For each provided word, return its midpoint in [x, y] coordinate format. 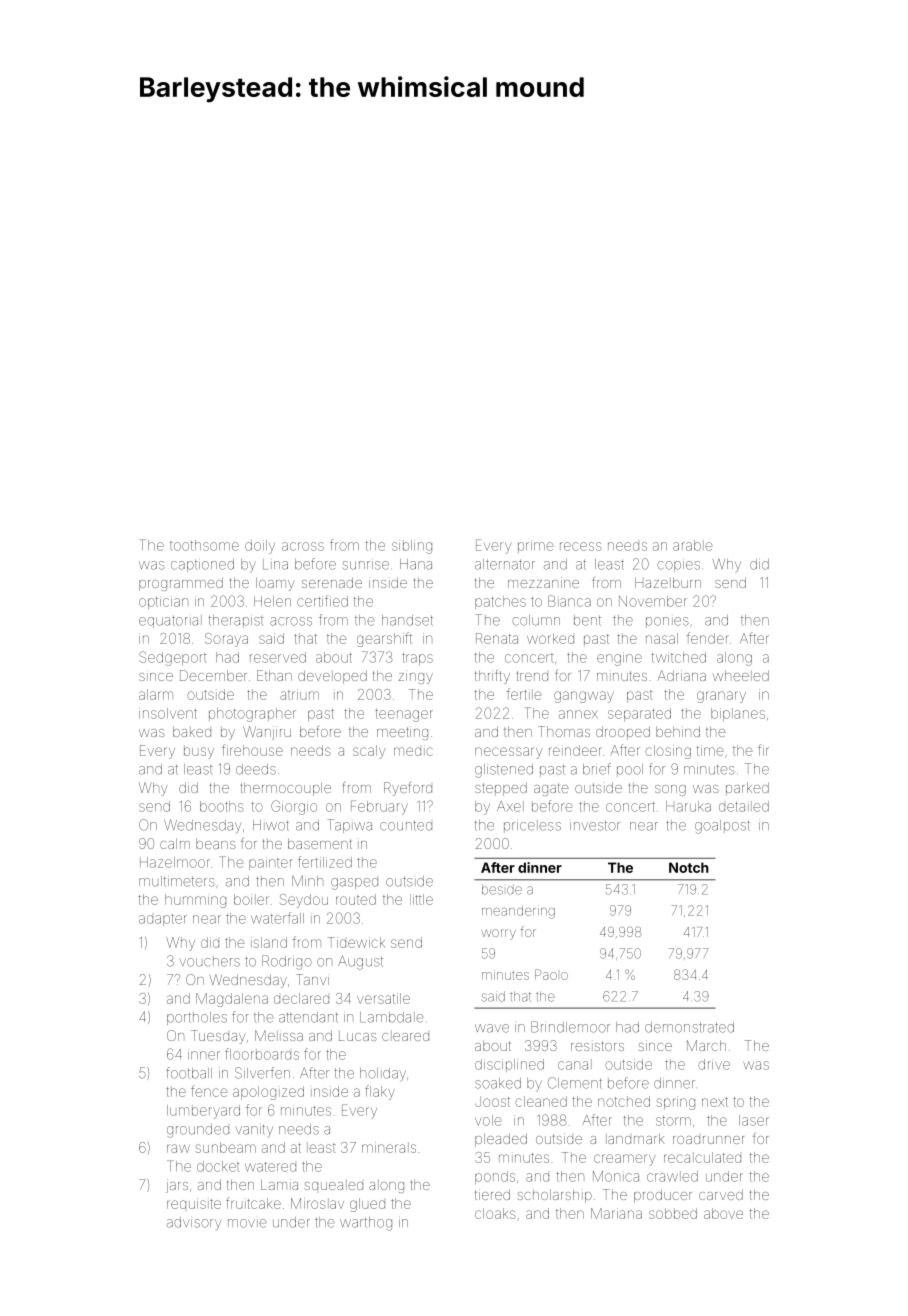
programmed [181, 584]
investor [595, 825]
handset [407, 620]
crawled [672, 1176]
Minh [307, 880]
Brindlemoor [570, 1027]
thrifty [492, 677]
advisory [194, 1223]
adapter [163, 920]
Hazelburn [668, 582]
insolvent [168, 713]
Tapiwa [349, 826]
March [706, 1045]
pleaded [501, 1140]
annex [578, 714]
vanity [254, 1131]
